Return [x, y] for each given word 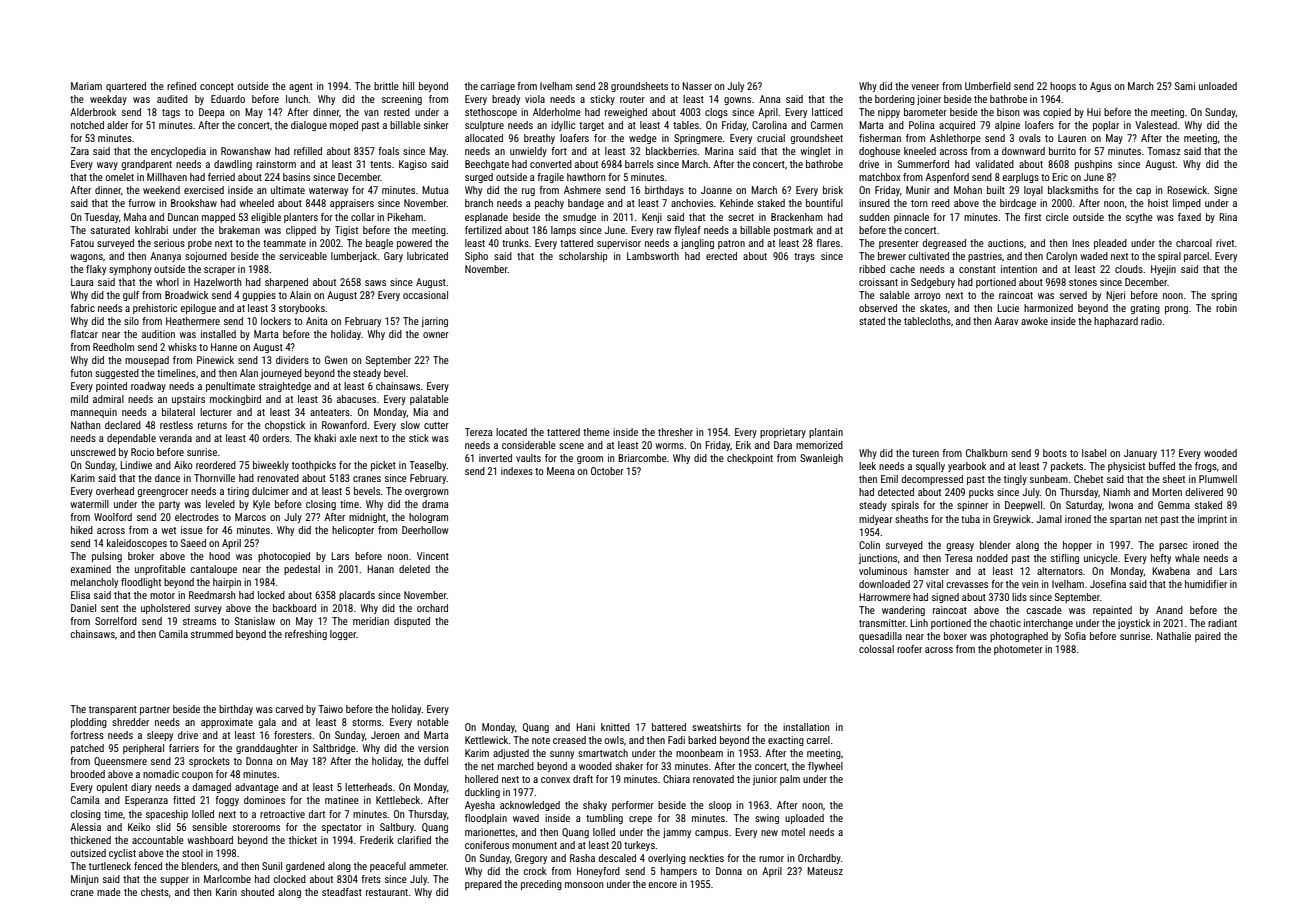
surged [479, 178]
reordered [216, 465]
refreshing [306, 635]
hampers [679, 872]
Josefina [1108, 584]
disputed [412, 622]
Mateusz [825, 871]
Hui [1094, 112]
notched [87, 125]
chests [155, 892]
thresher [675, 432]
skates [933, 308]
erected [721, 256]
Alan [249, 373]
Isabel [1094, 453]
